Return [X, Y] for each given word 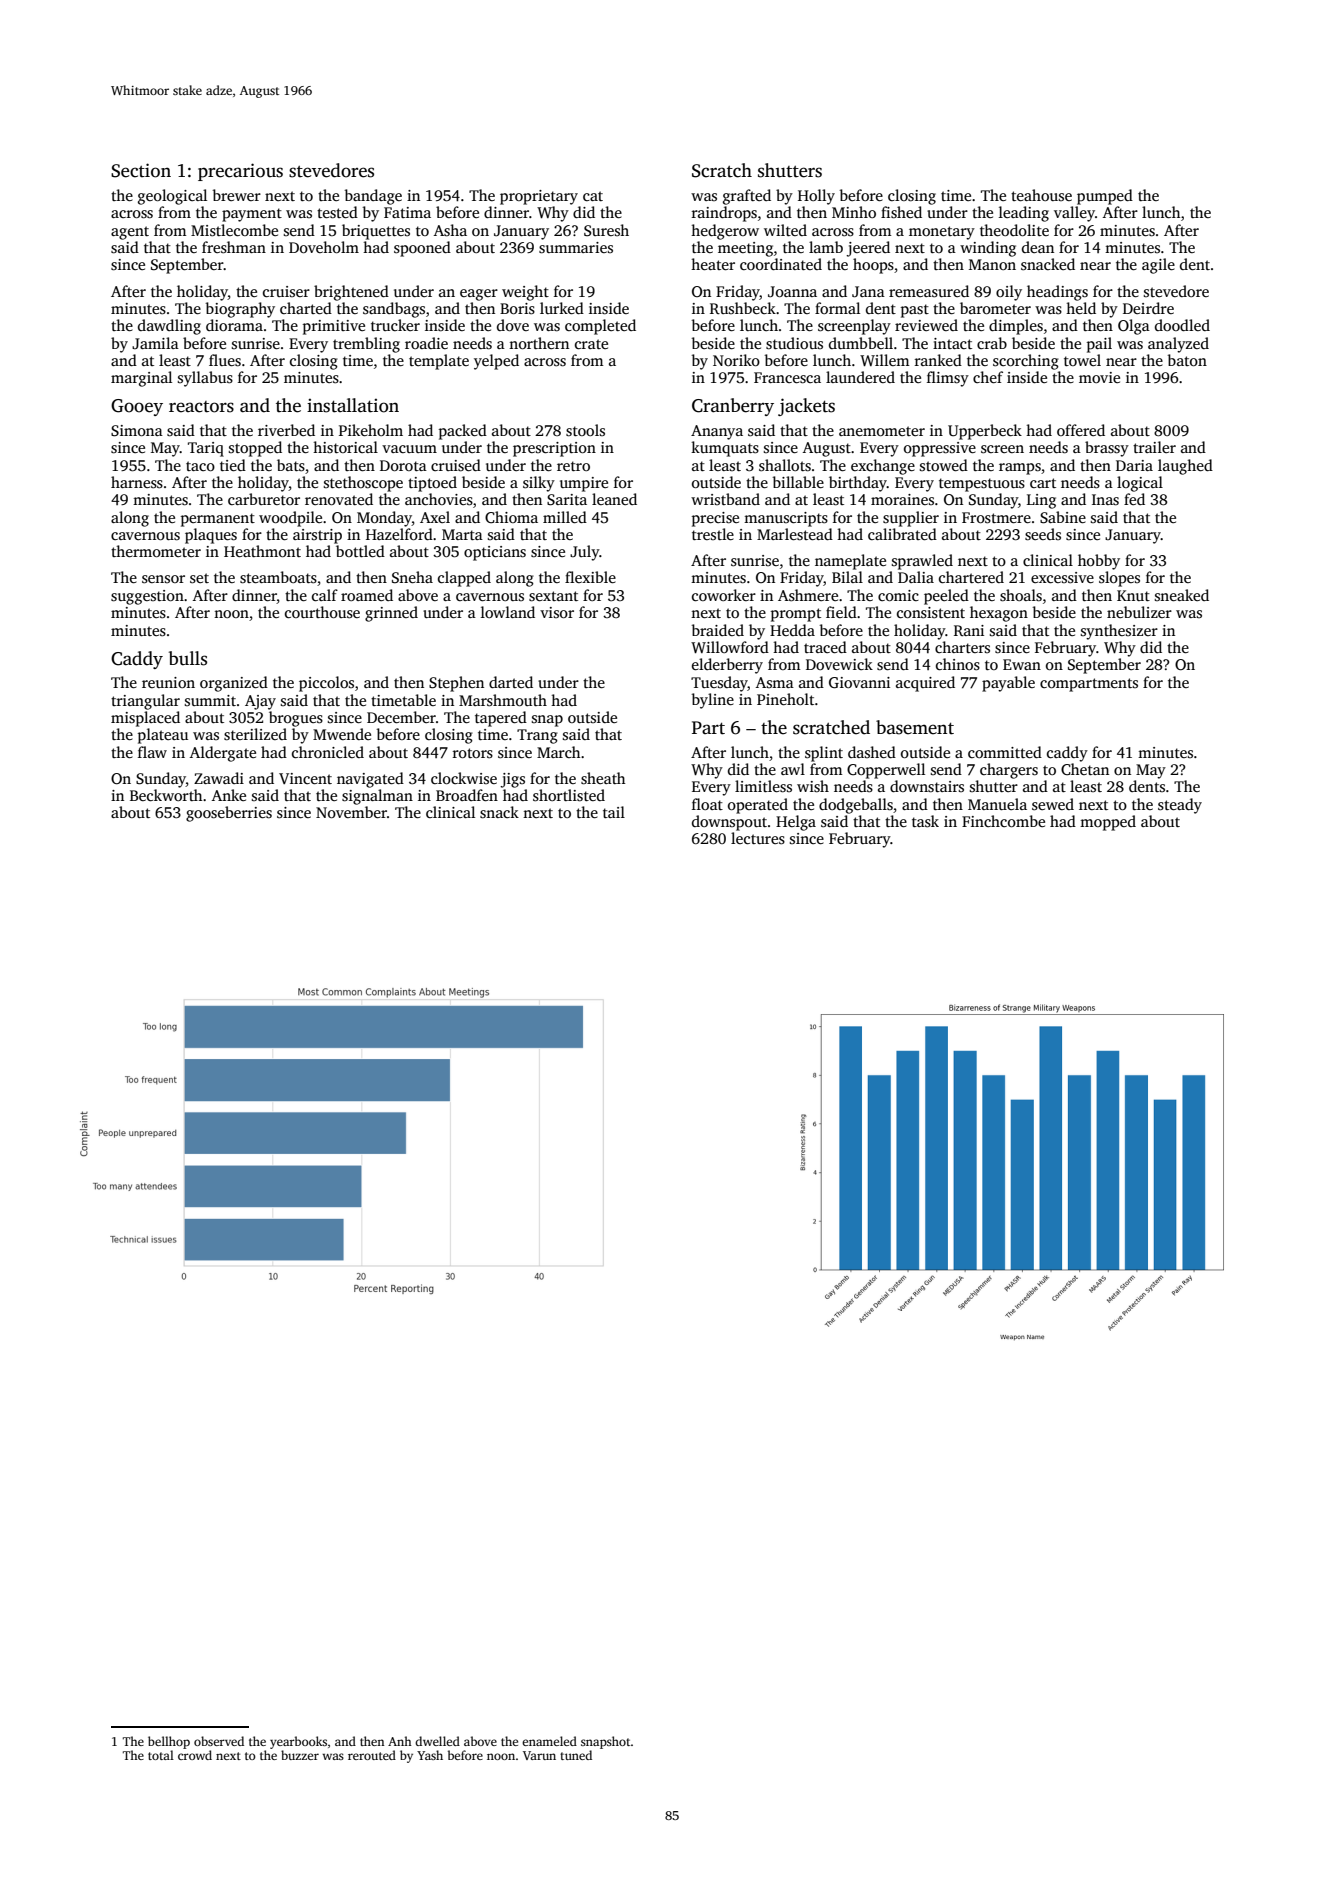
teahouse [1041, 195]
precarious [240, 172]
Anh [400, 1741]
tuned [576, 1755]
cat [593, 196]
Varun [539, 1755]
